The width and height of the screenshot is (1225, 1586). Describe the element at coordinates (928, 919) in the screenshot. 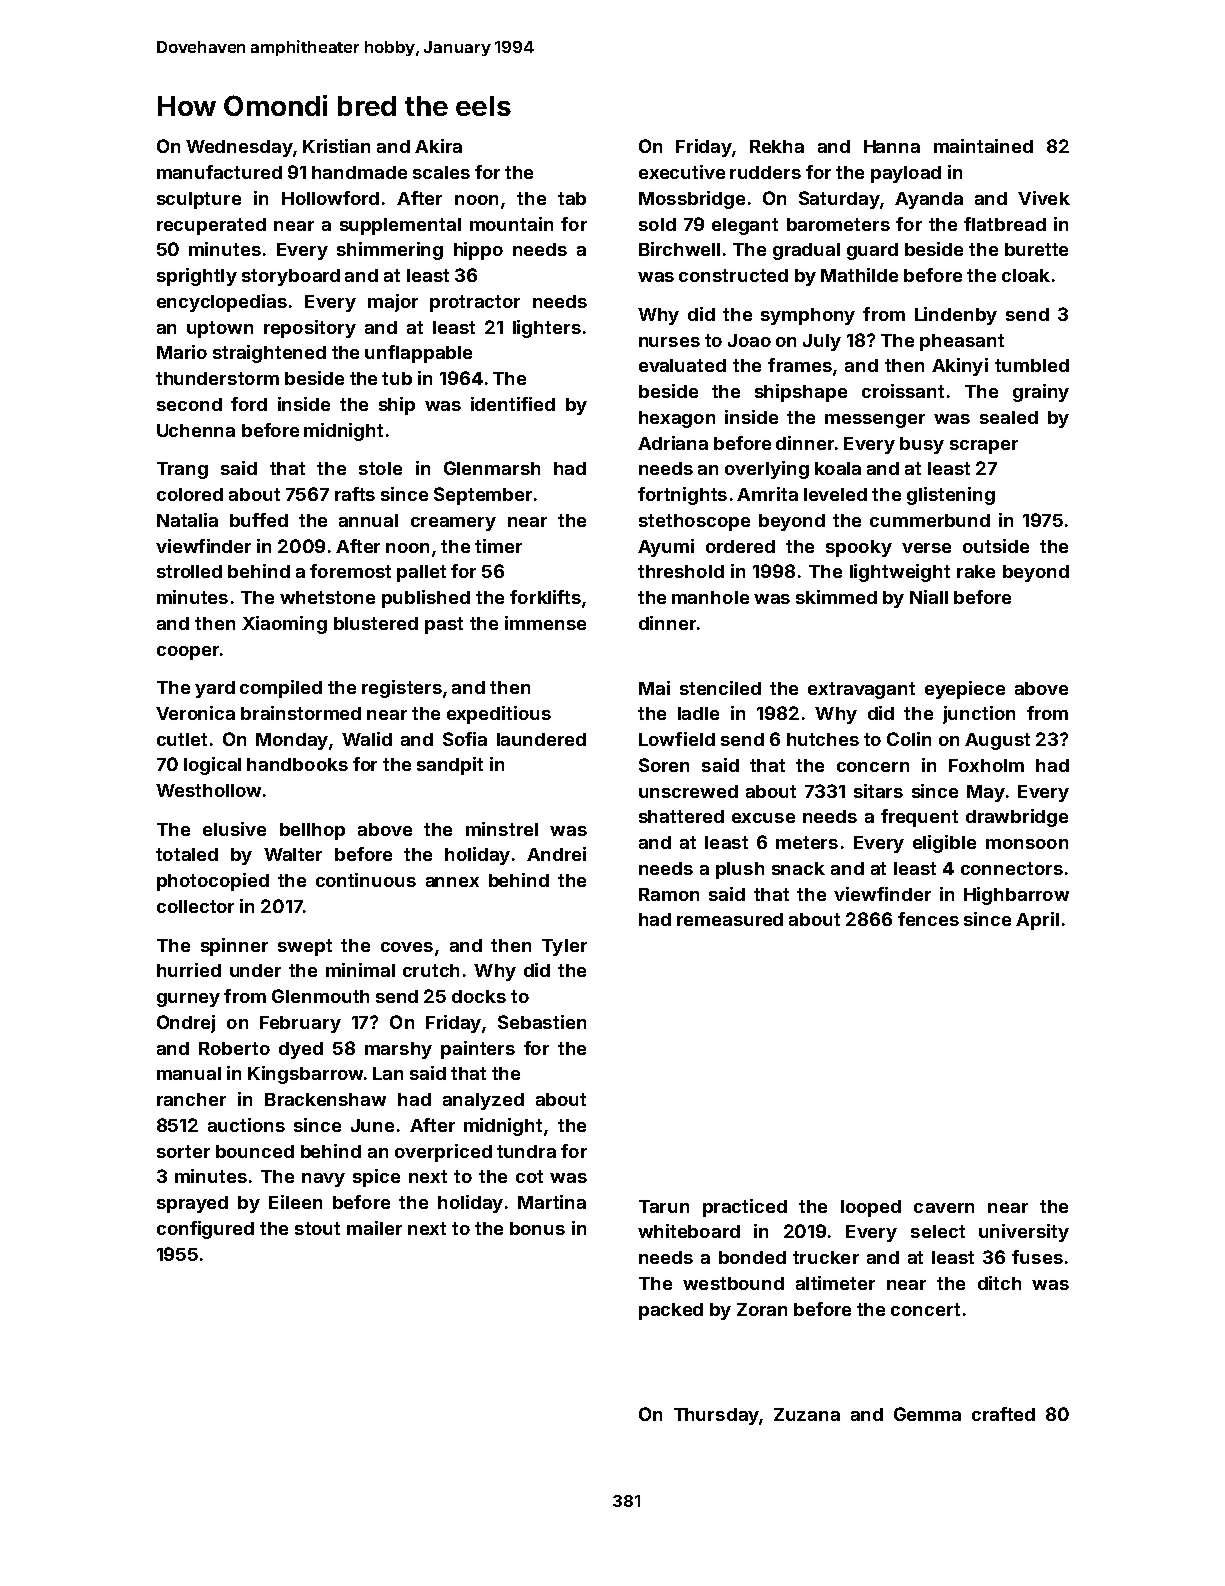

I see `fences` at that location.
